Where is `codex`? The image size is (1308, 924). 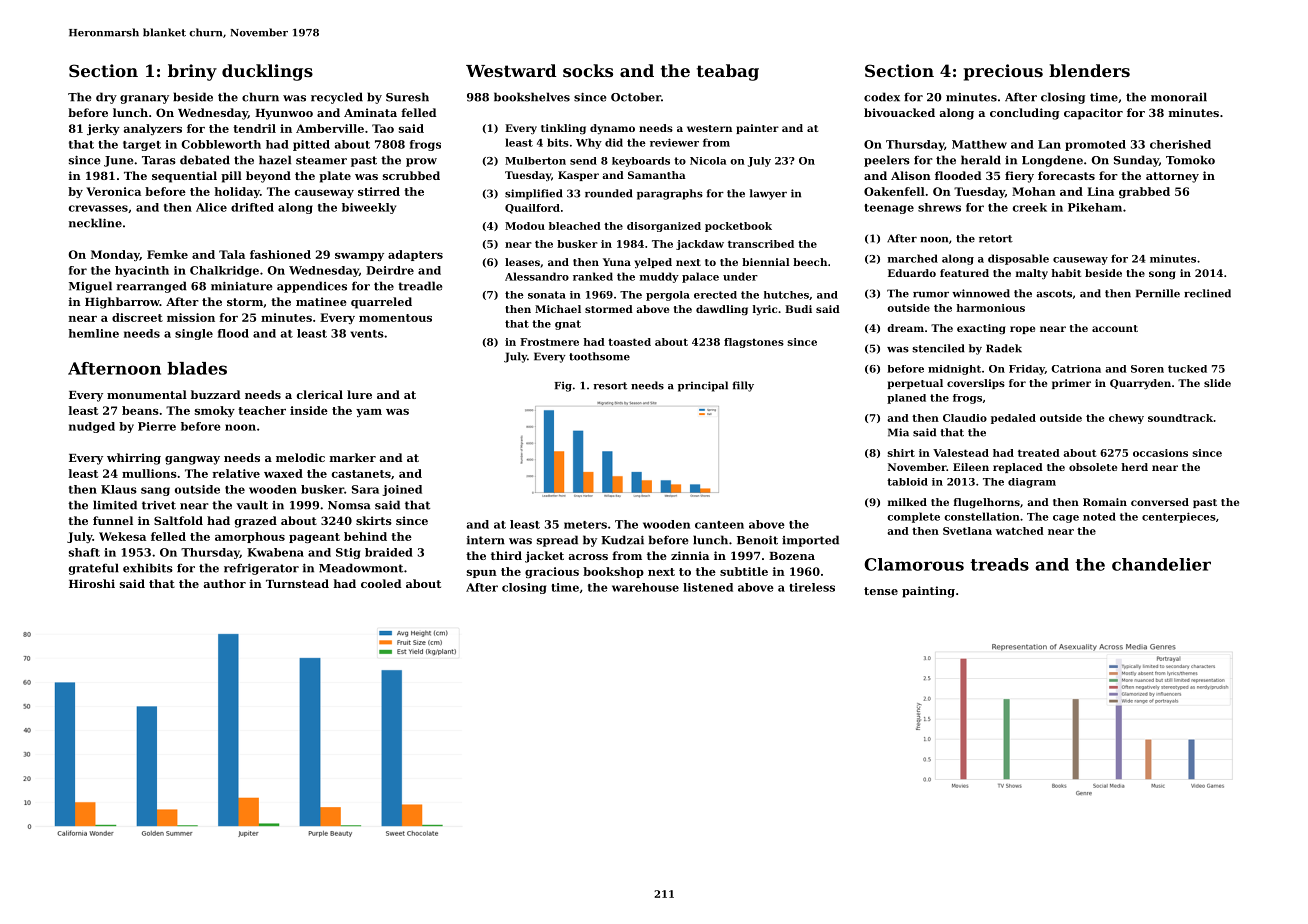 codex is located at coordinates (882, 97).
